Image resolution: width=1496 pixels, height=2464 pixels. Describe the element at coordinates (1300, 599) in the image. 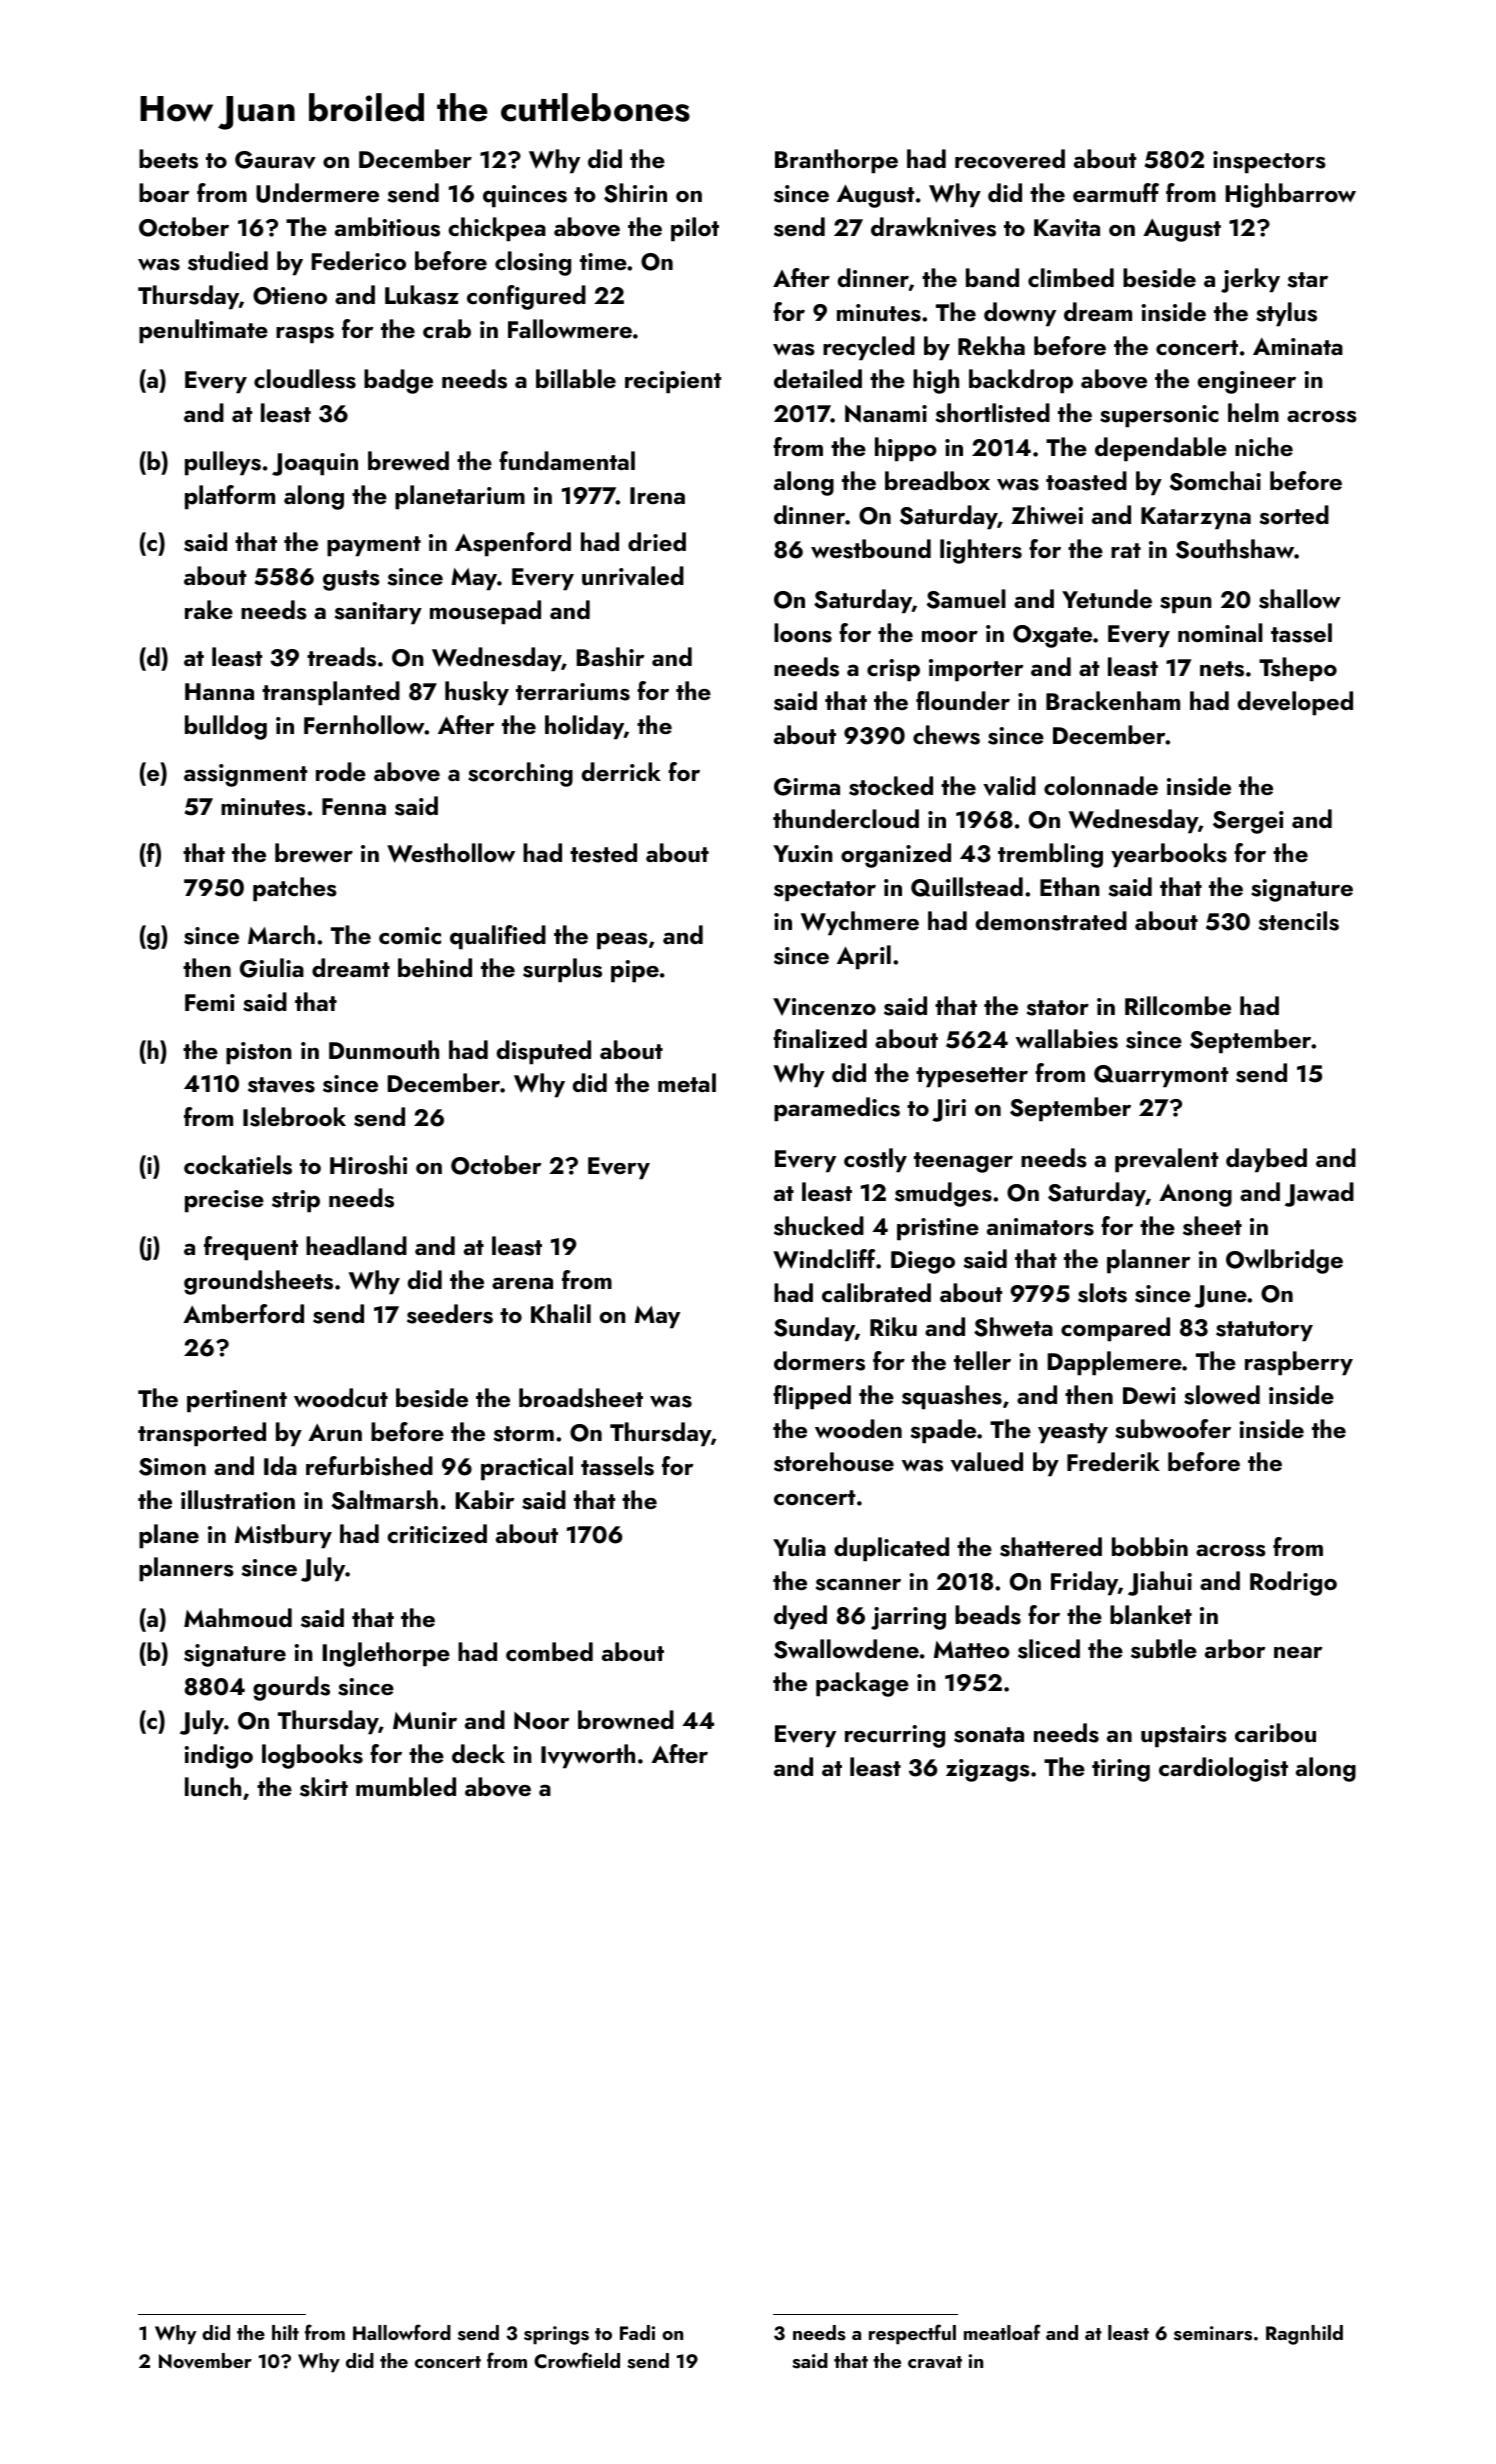

I see `shallow` at that location.
